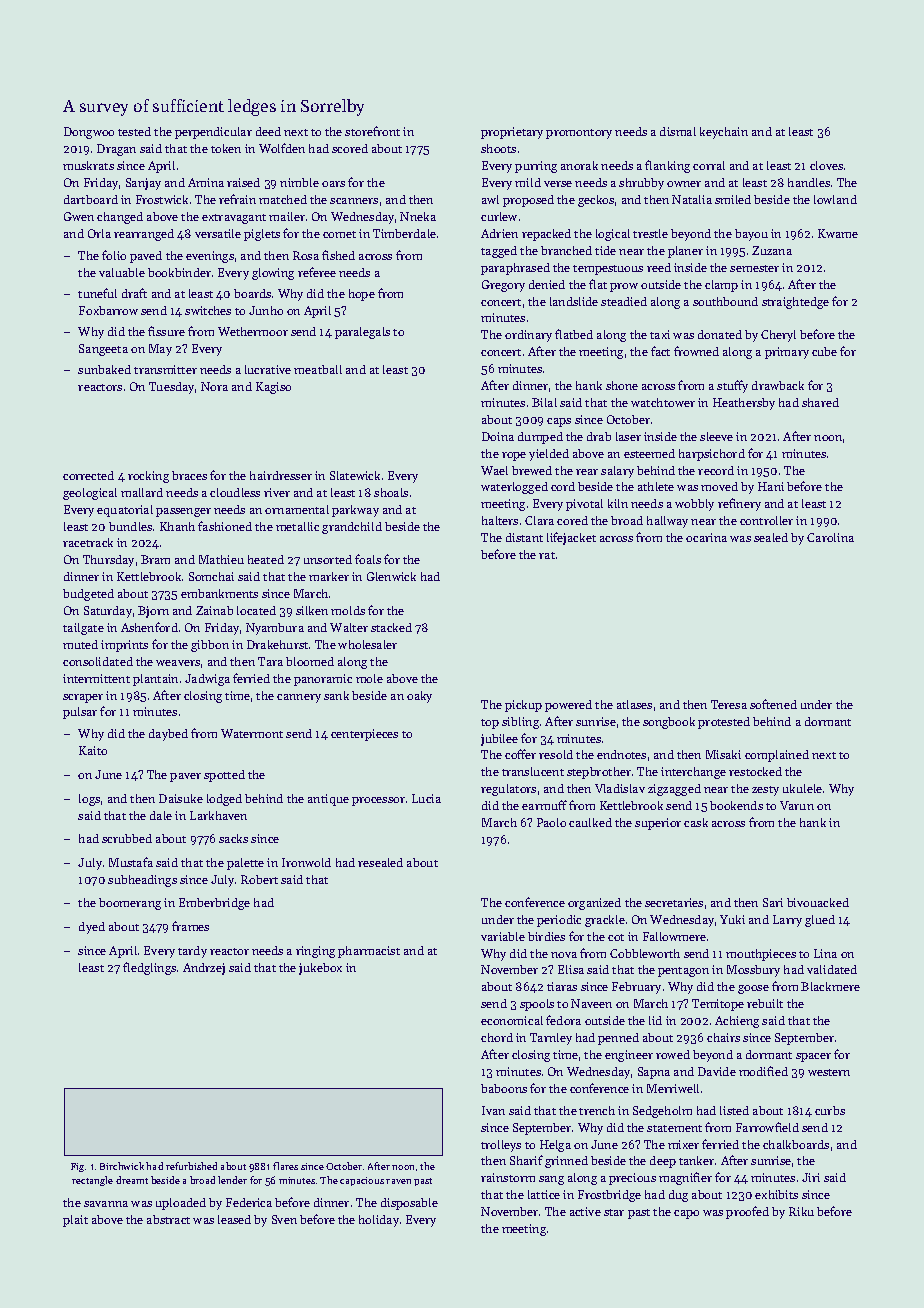 This document has width=924, height=1308. I want to click on spotted, so click(224, 776).
